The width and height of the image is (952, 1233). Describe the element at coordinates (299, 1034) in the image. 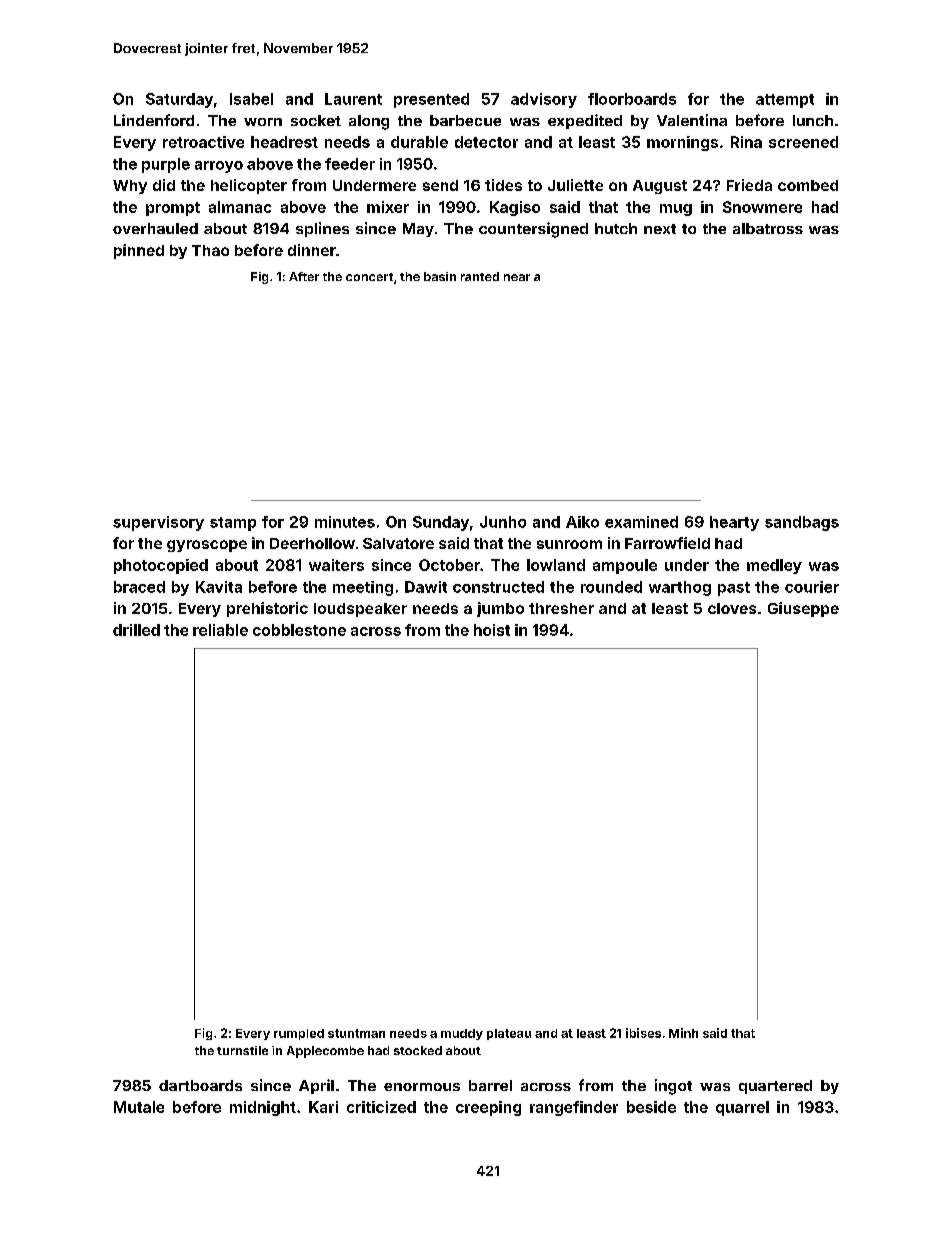

I see `rumpled` at that location.
